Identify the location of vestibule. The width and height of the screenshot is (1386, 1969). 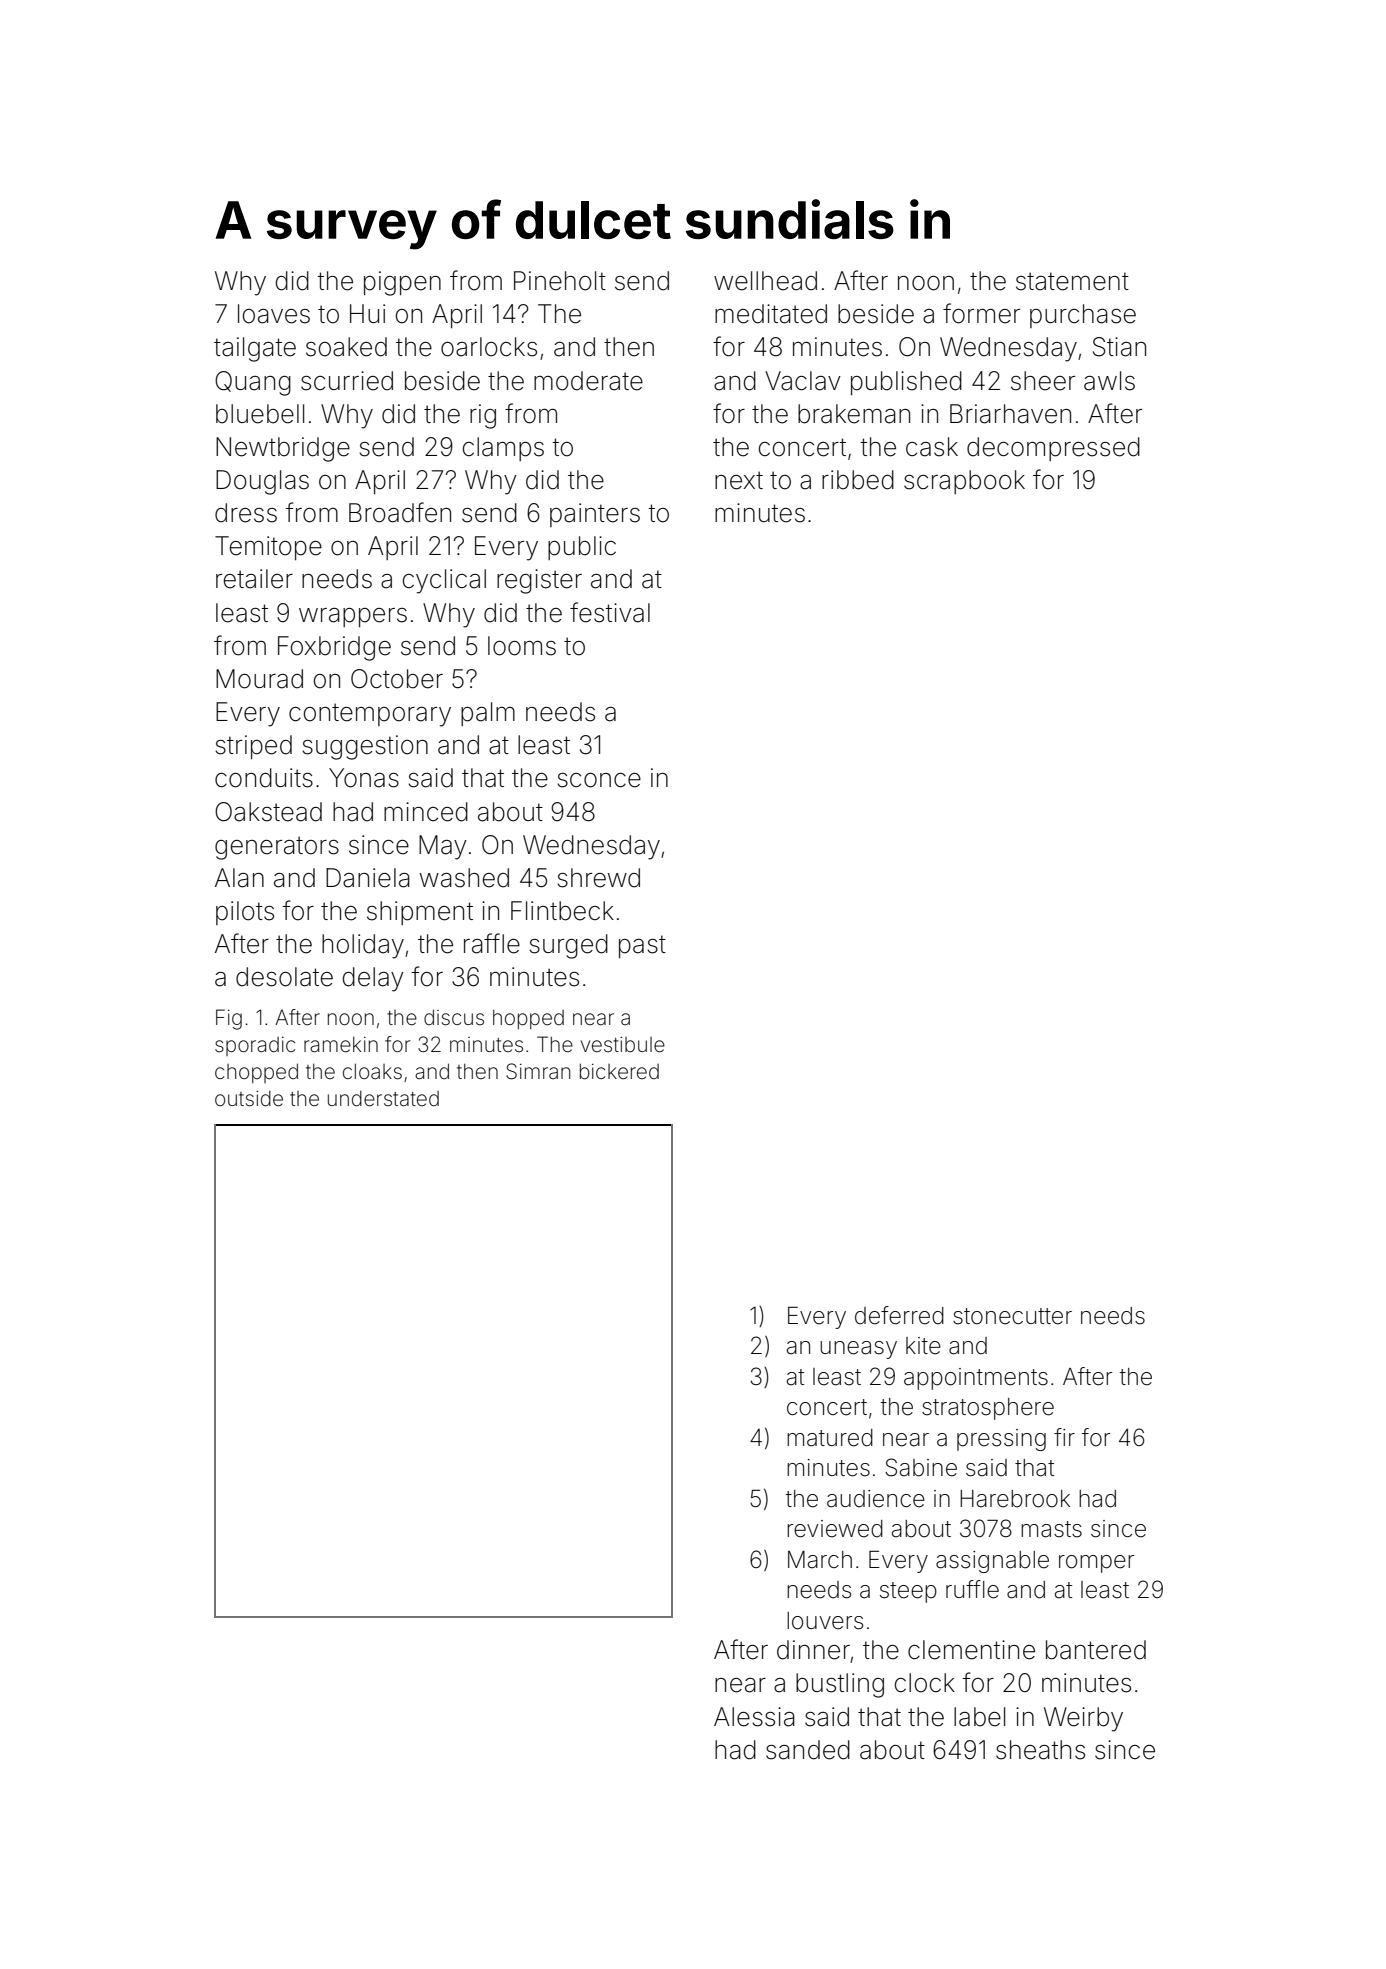
(623, 1045).
